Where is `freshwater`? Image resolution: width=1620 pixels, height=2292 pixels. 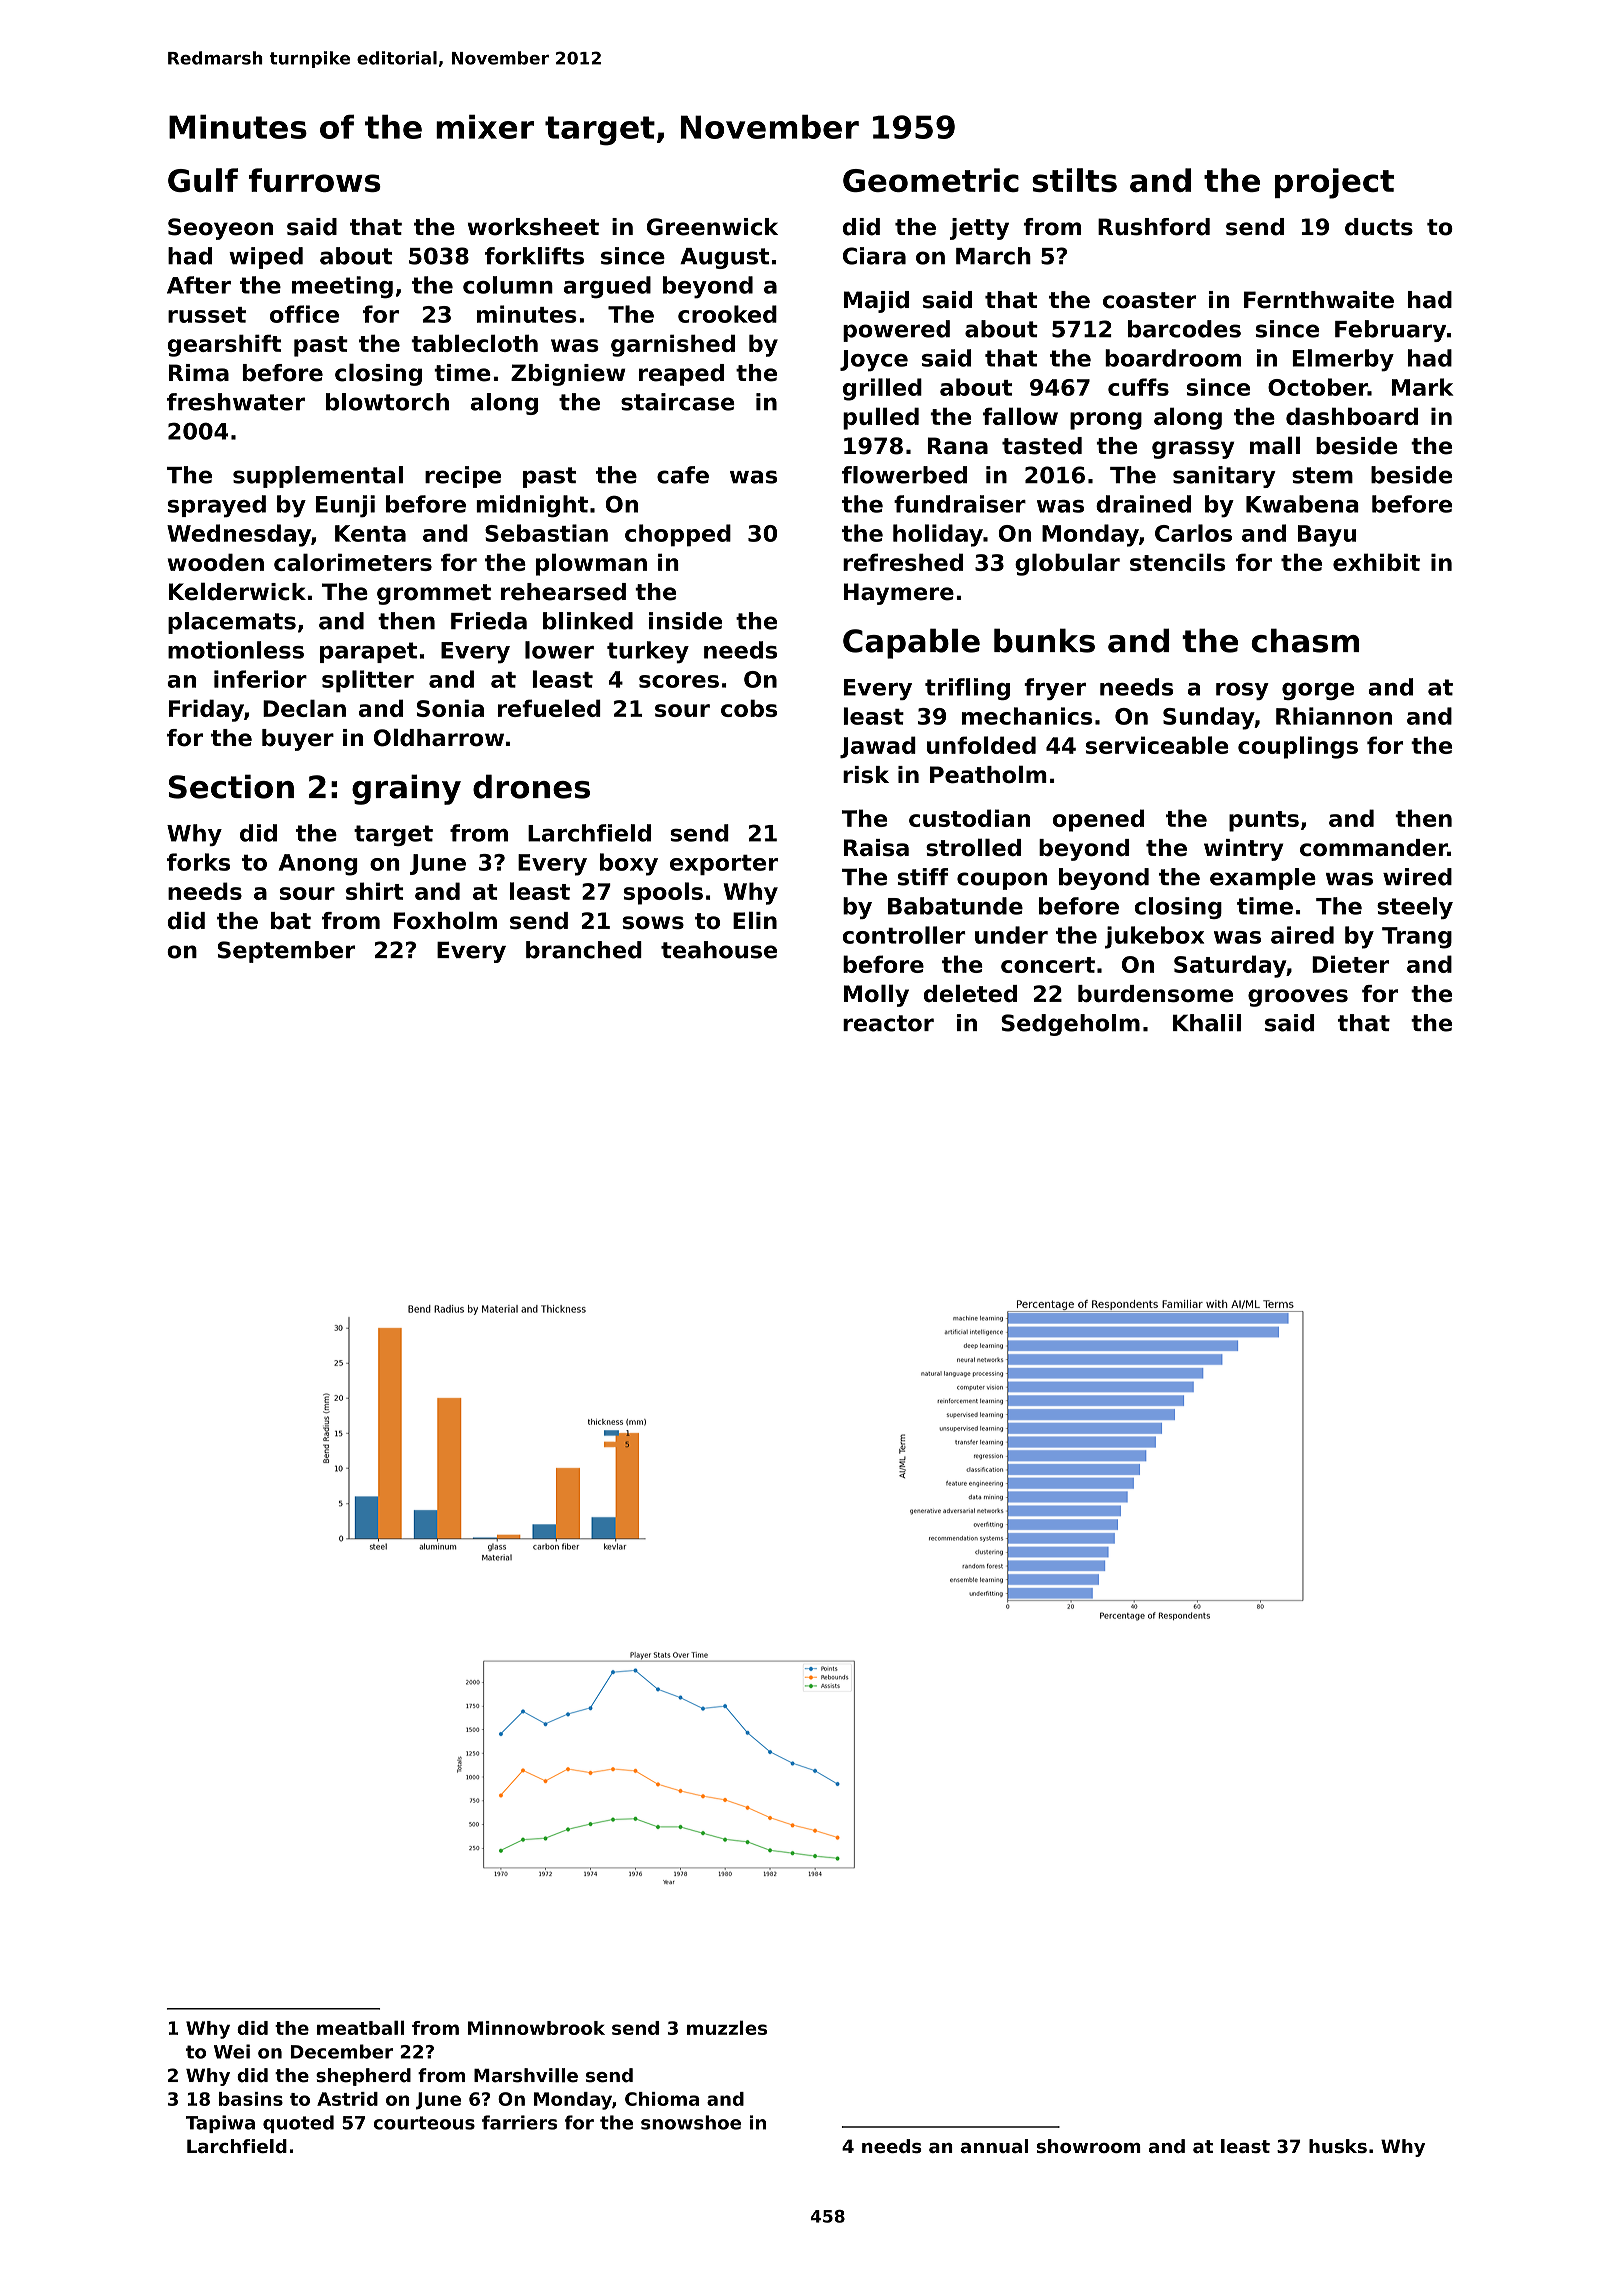 freshwater is located at coordinates (236, 402).
